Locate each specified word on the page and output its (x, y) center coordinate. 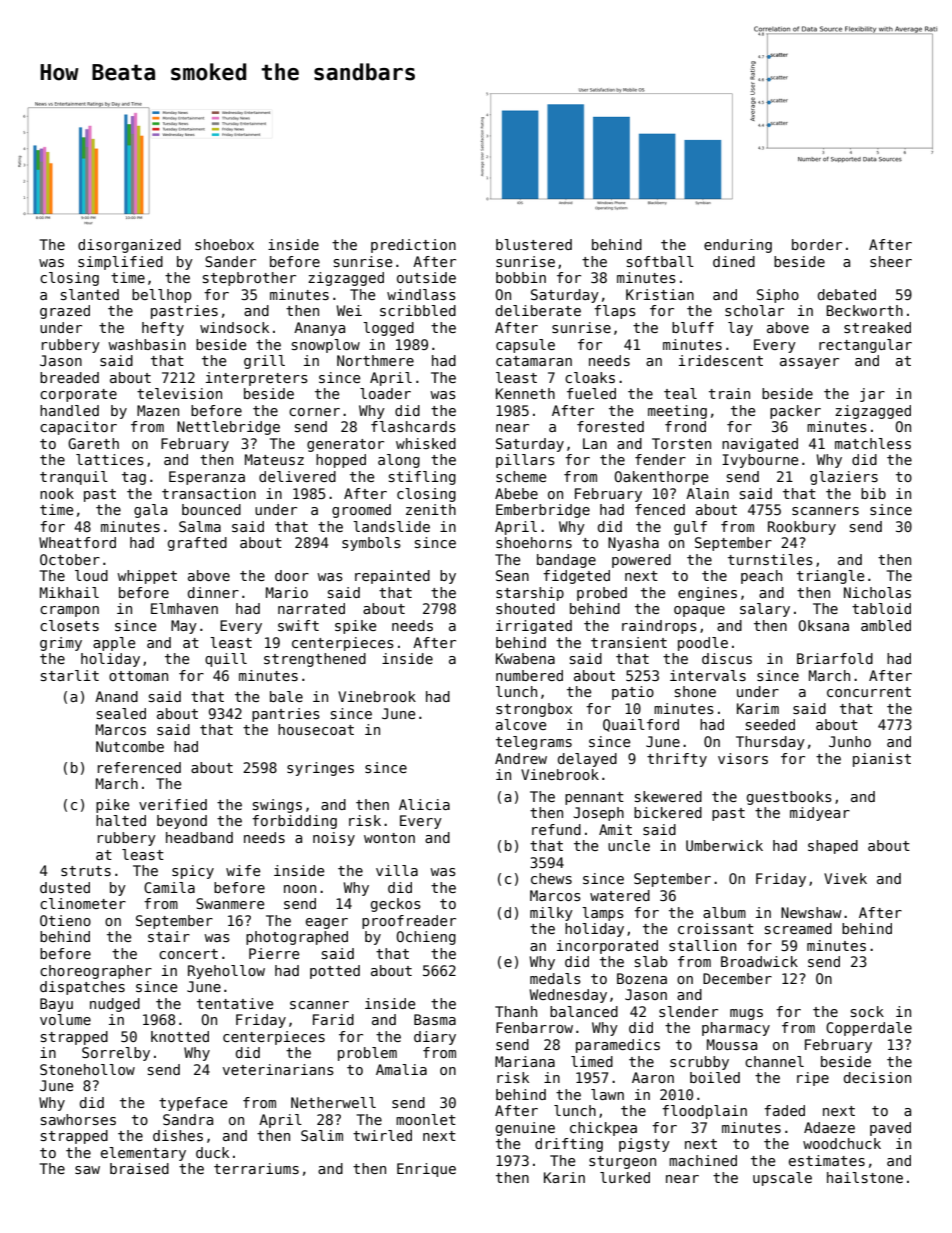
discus (727, 658)
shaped (833, 847)
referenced (139, 767)
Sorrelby (116, 1054)
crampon (69, 611)
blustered (534, 244)
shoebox (224, 244)
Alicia (424, 804)
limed (592, 1061)
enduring (738, 246)
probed (602, 594)
